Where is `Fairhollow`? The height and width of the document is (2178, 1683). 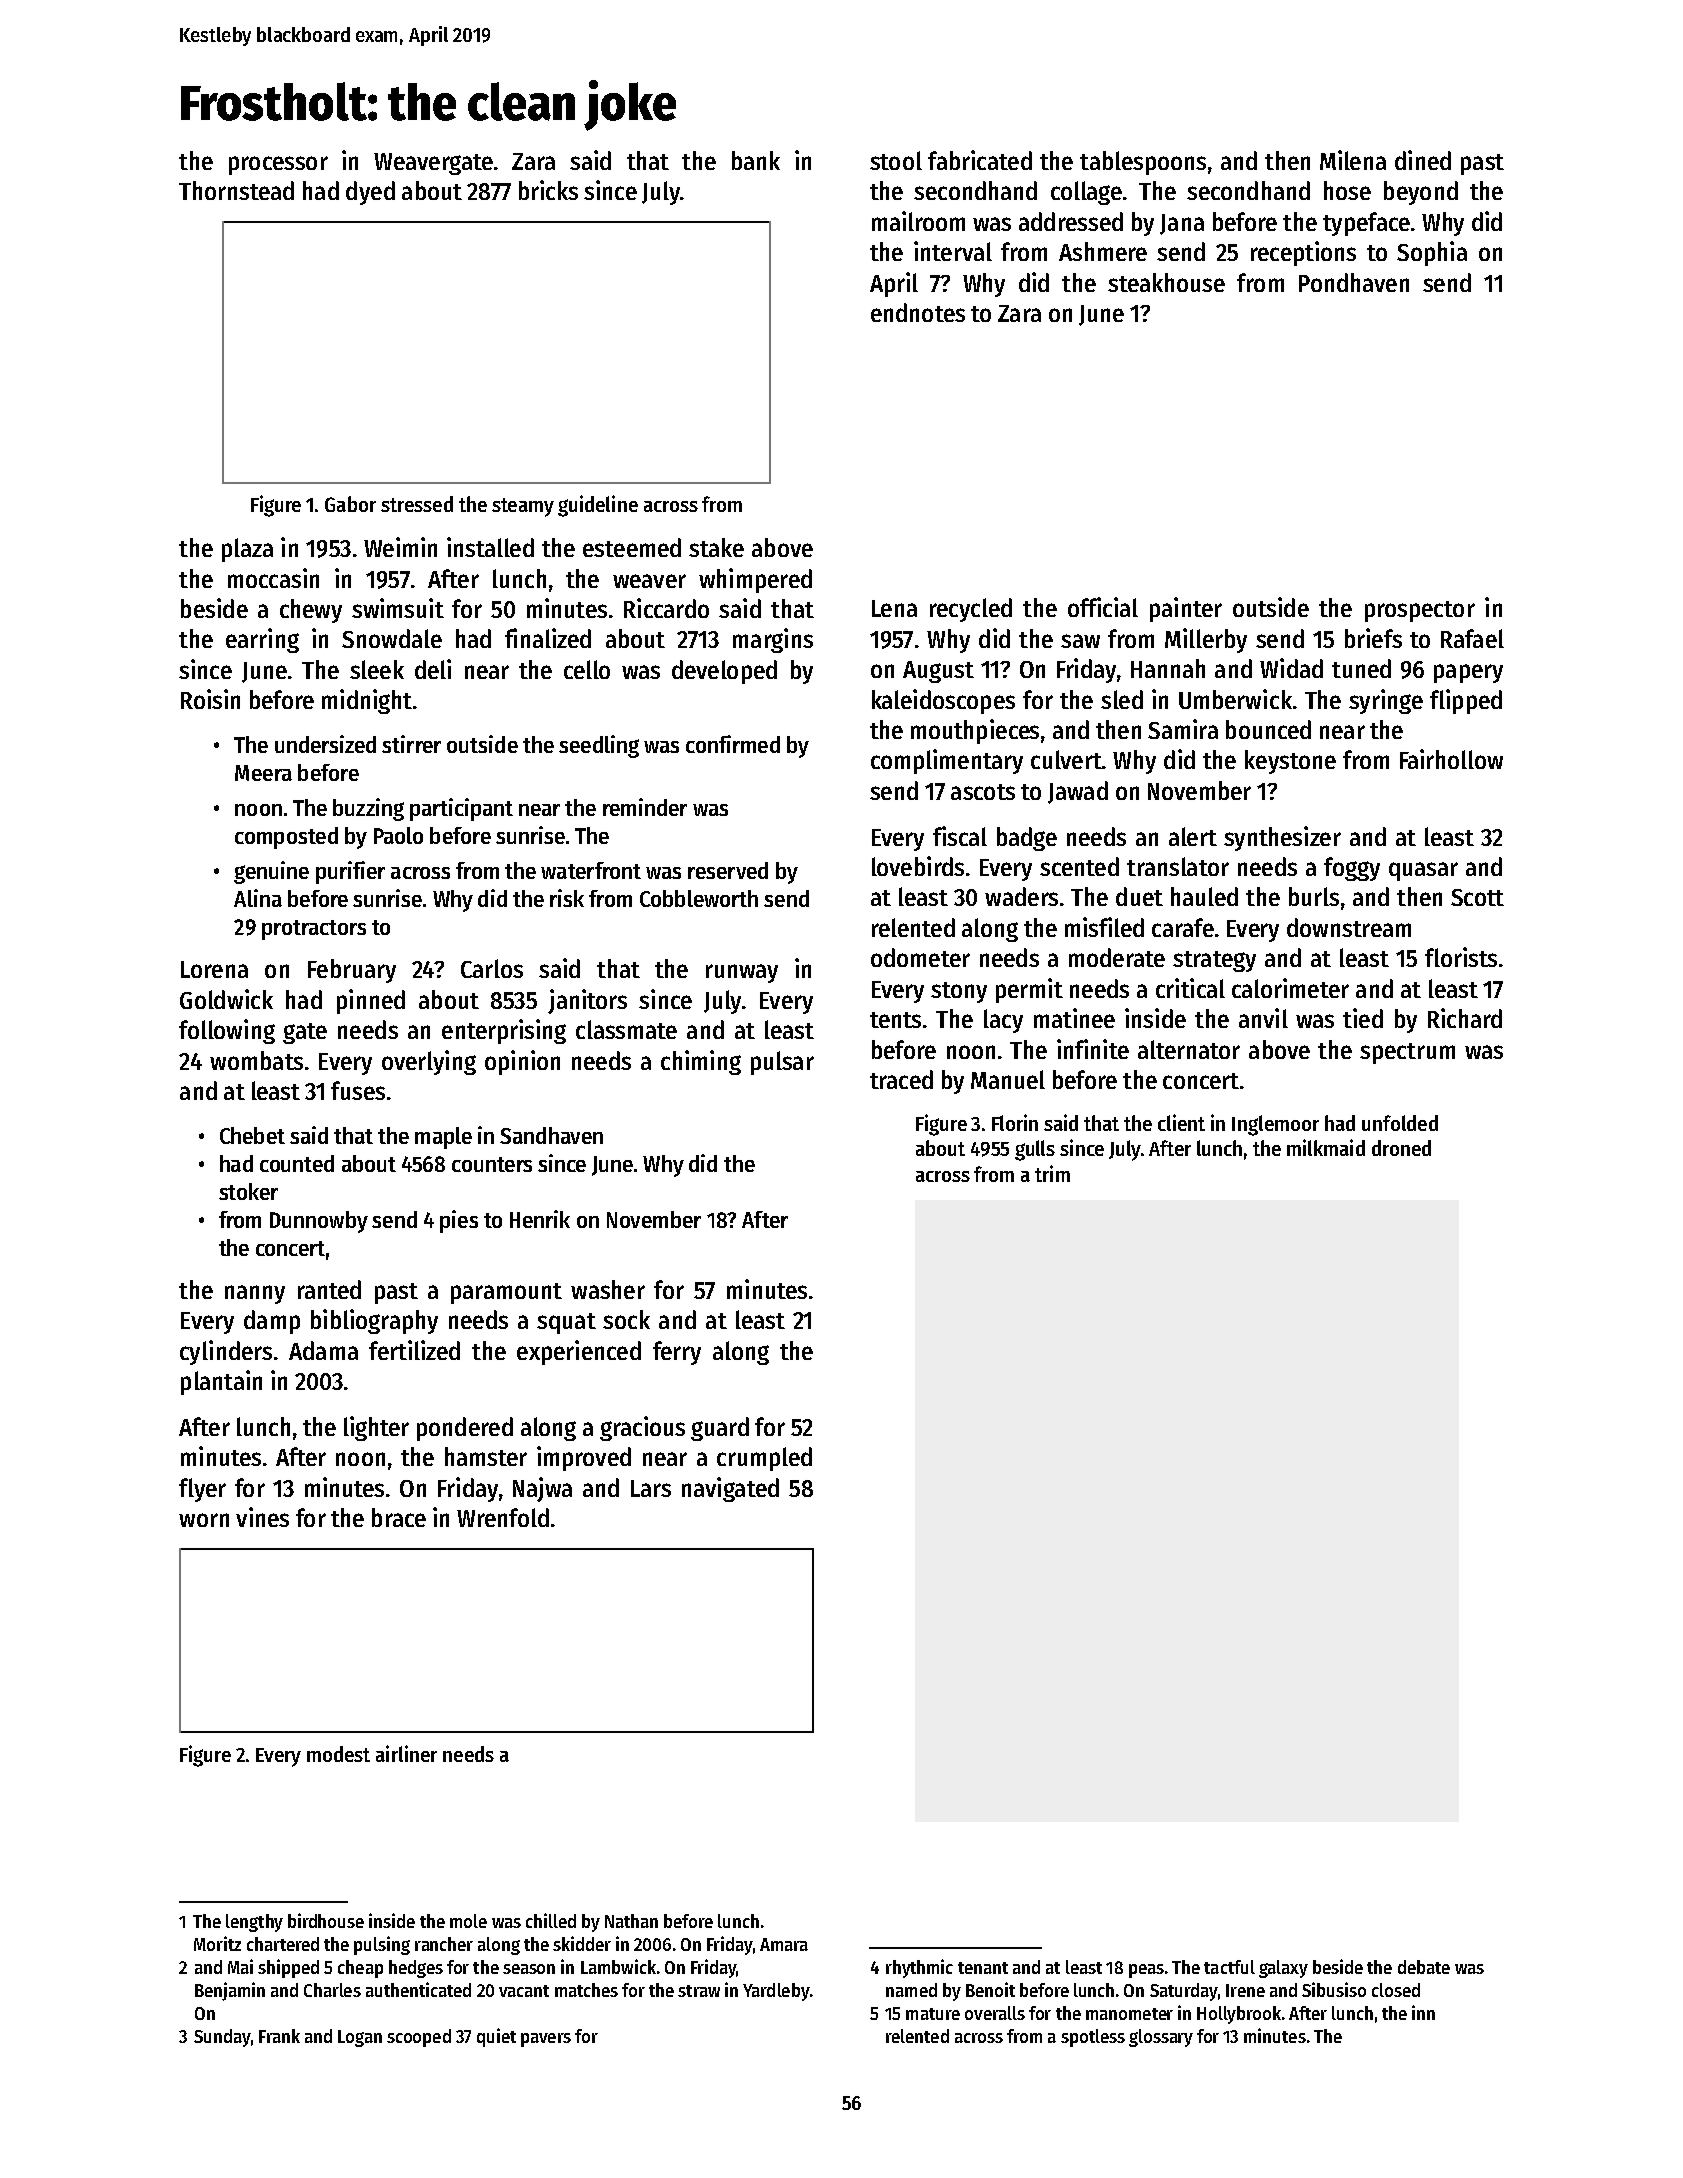
Fairhollow is located at coordinates (1451, 759).
